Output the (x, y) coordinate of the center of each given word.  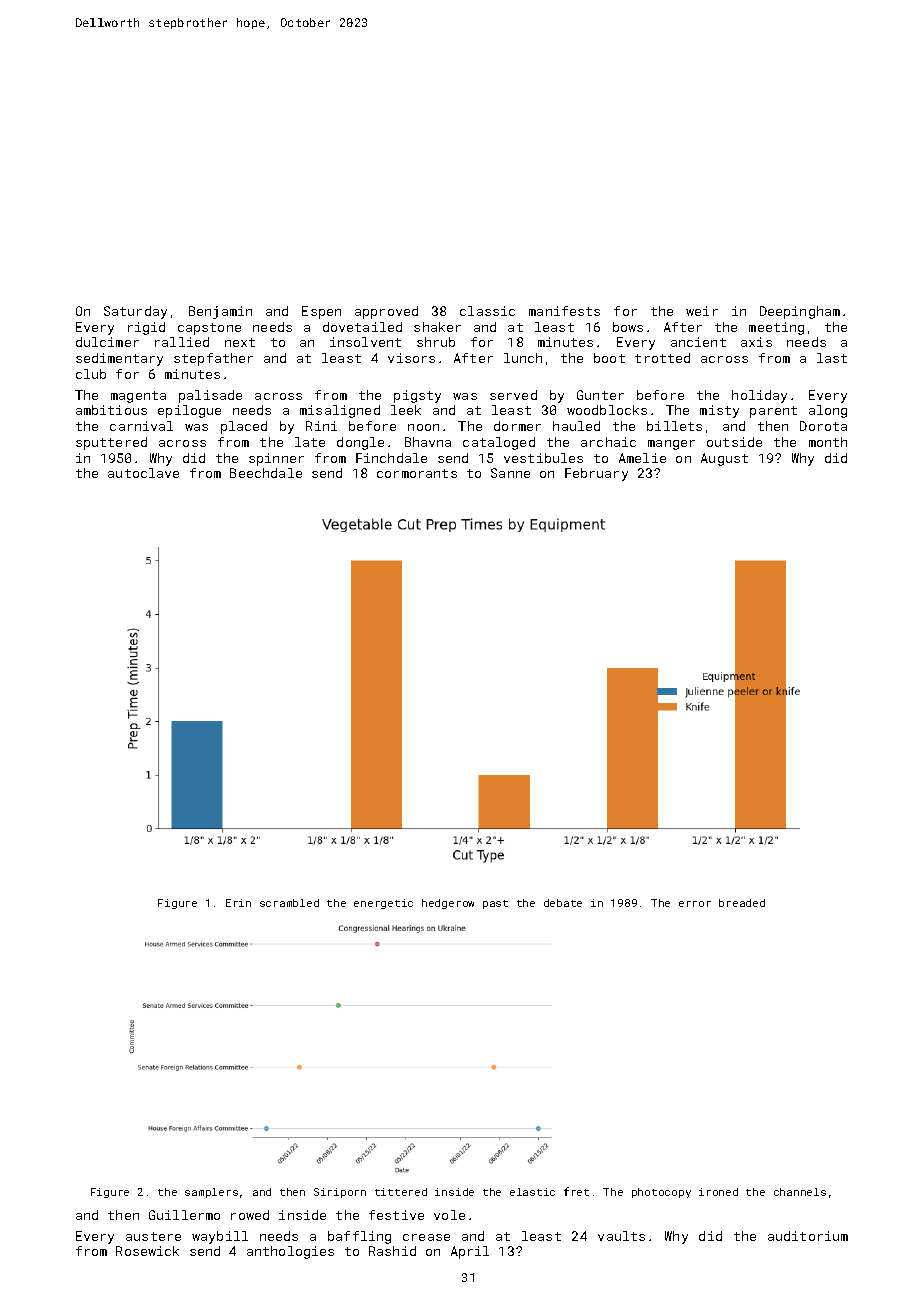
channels (800, 1192)
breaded (742, 903)
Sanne (510, 473)
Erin (238, 903)
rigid (146, 328)
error (695, 904)
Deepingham (800, 312)
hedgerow (448, 904)
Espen (321, 312)
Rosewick (147, 1251)
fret (576, 1191)
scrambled (289, 903)
